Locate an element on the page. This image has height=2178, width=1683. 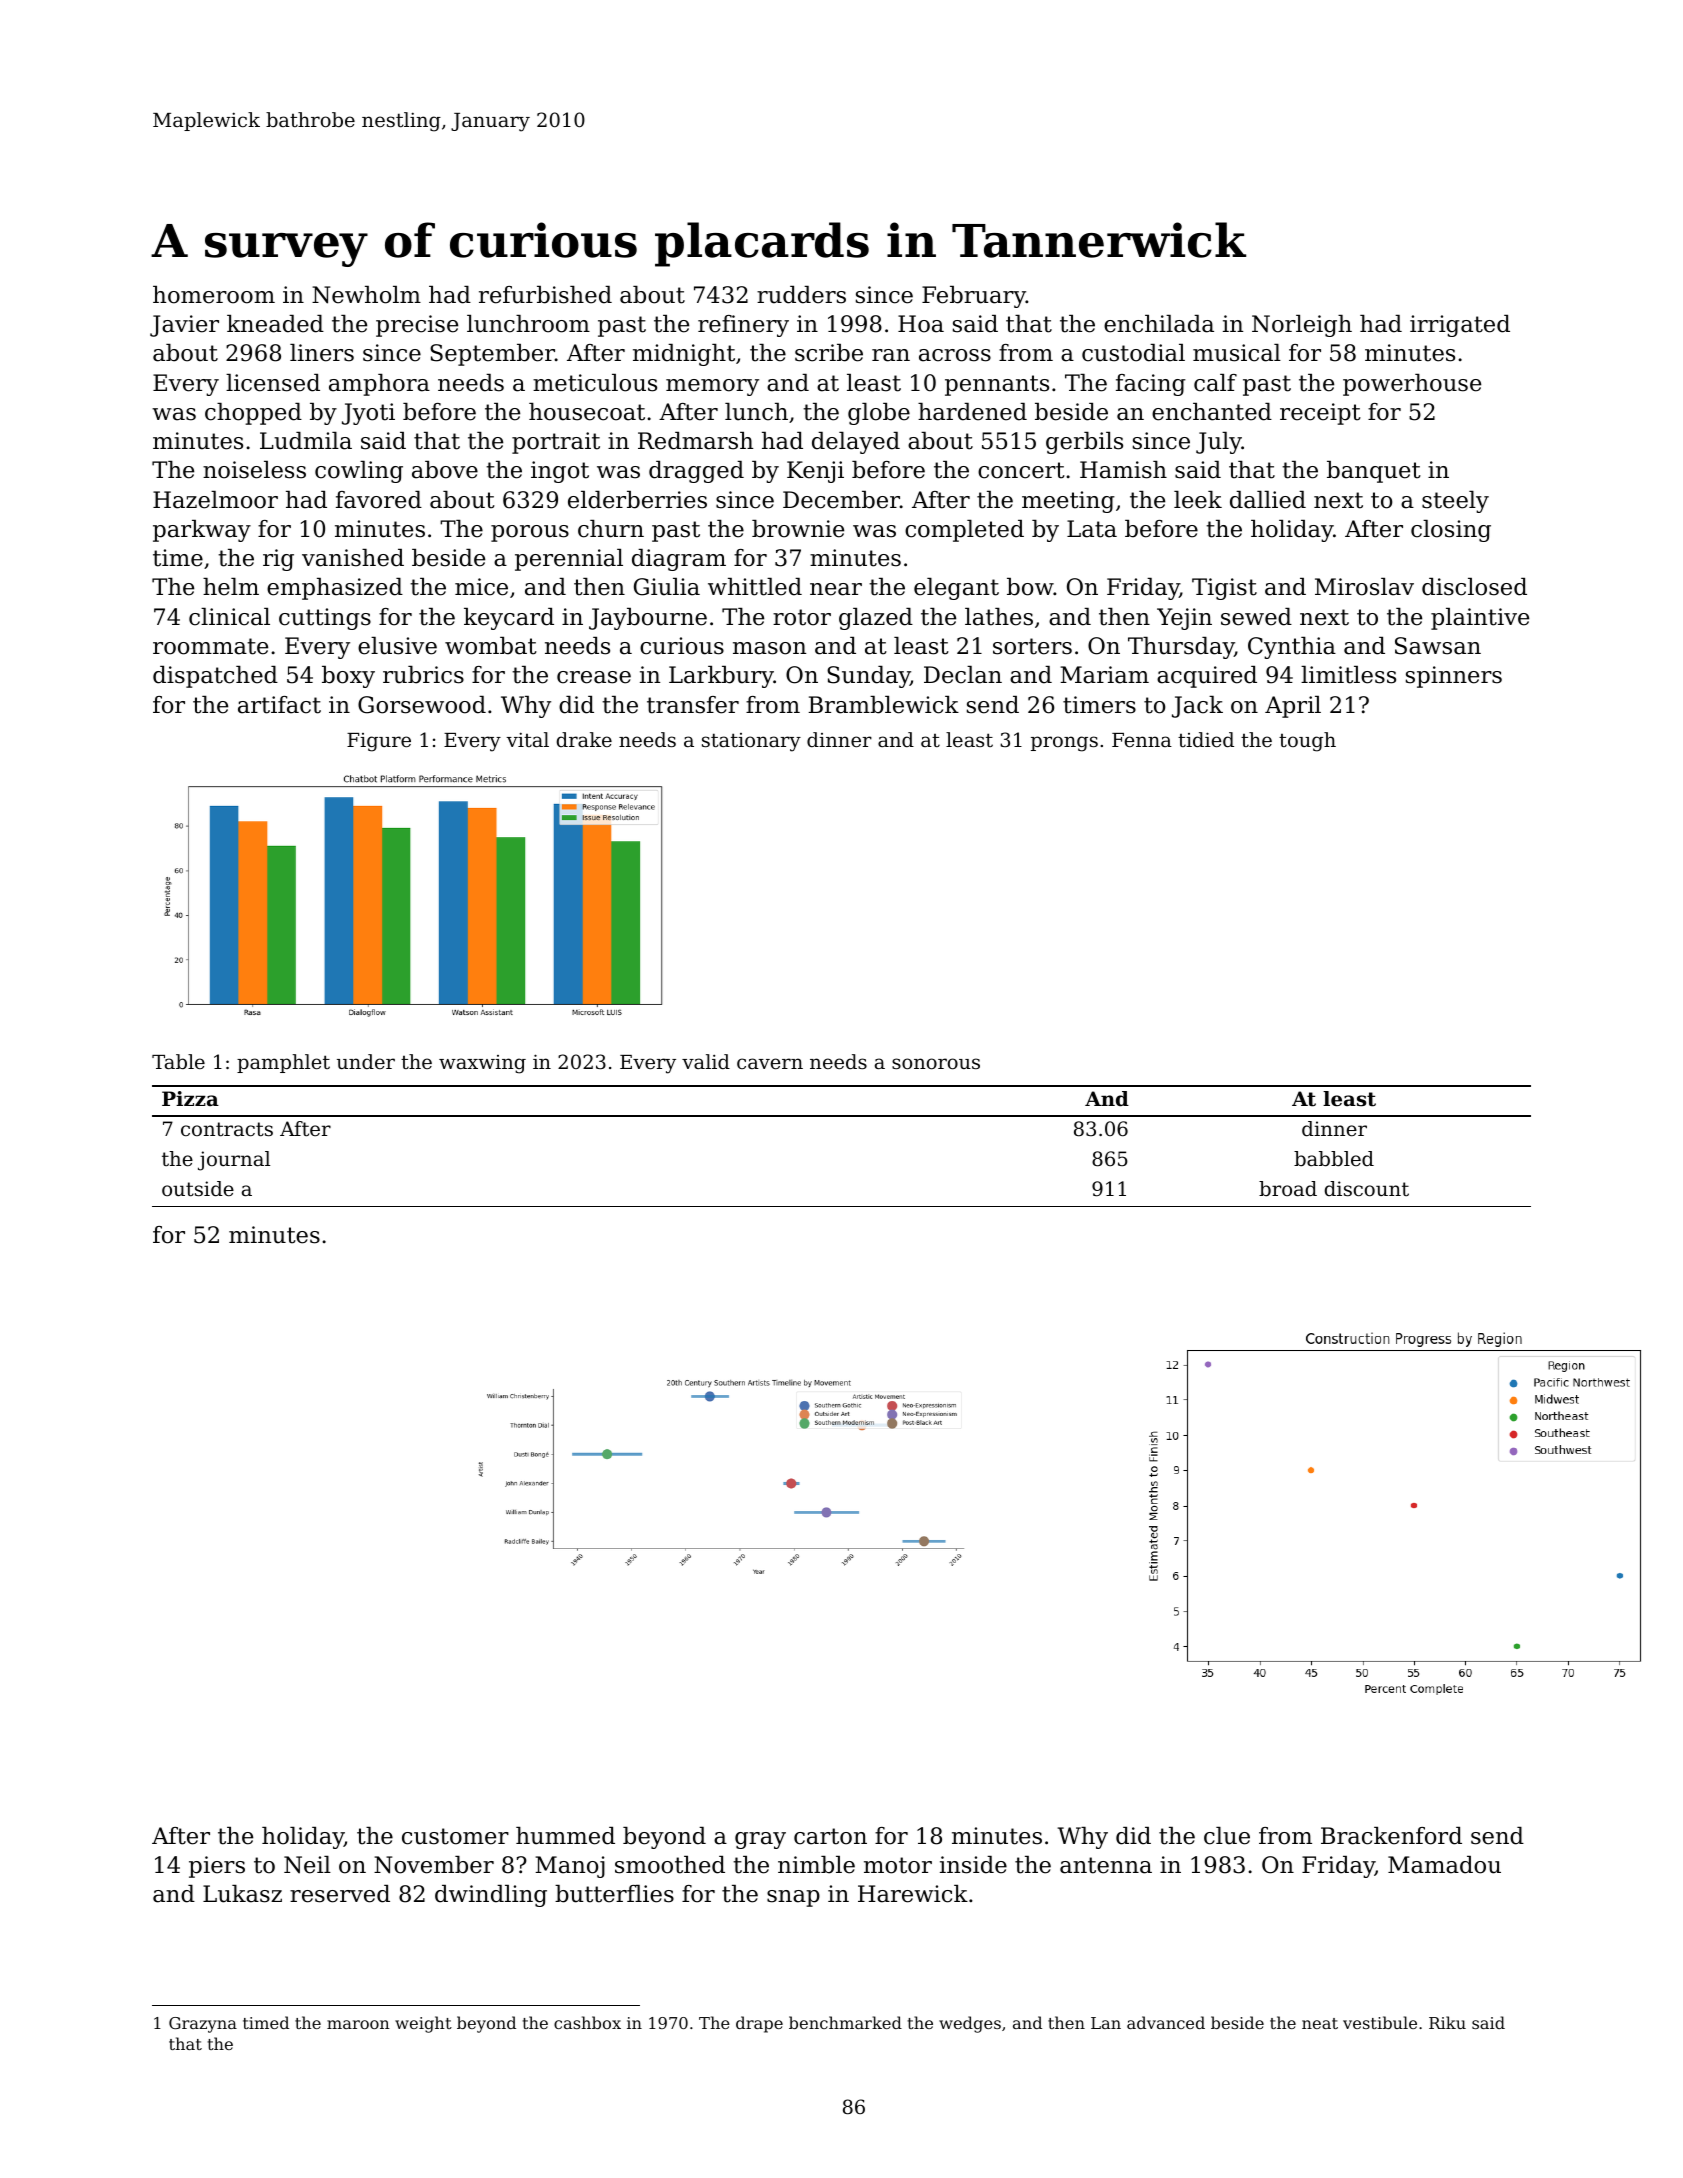
Harewick is located at coordinates (913, 1894).
